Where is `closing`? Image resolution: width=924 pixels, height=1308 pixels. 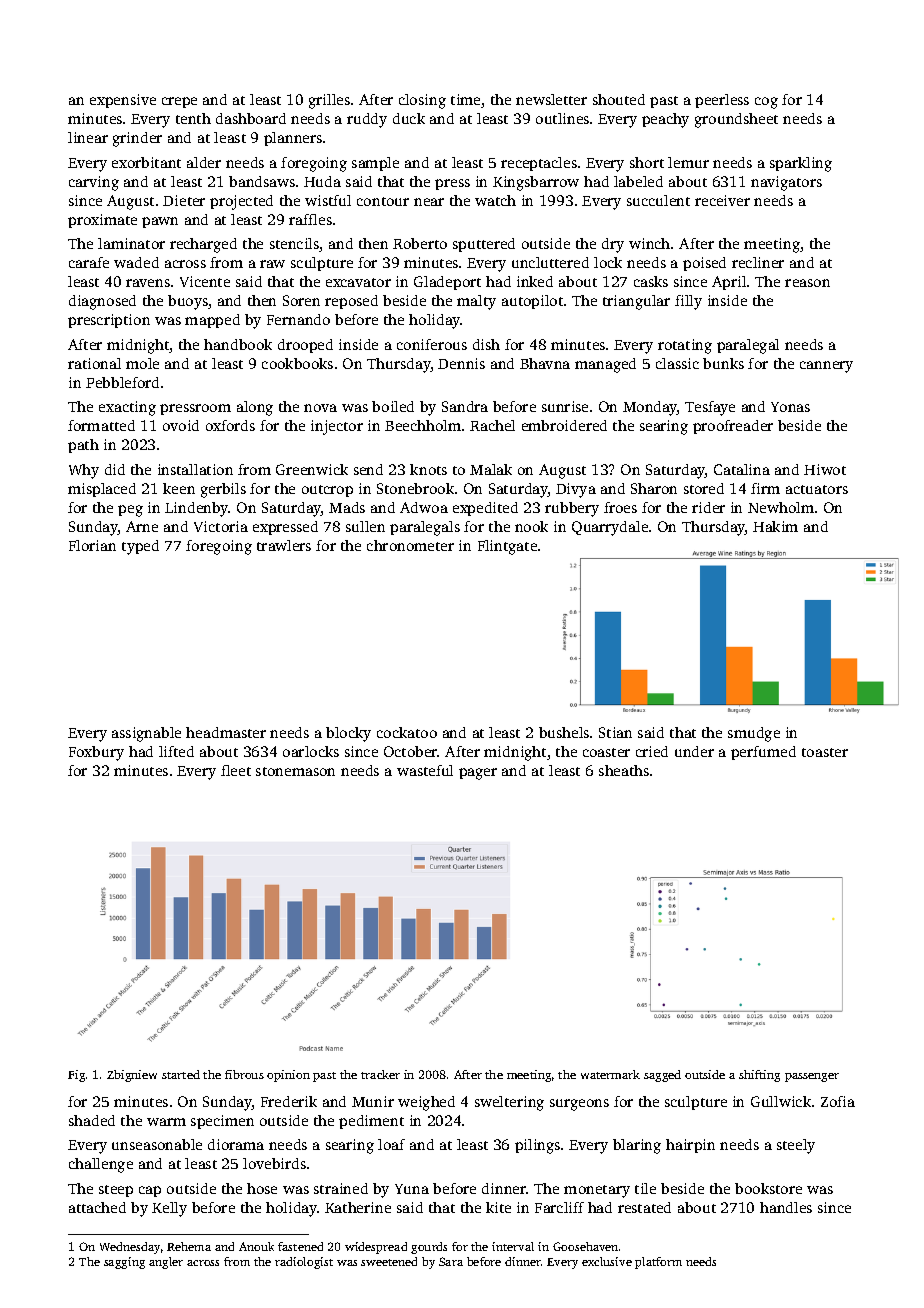 closing is located at coordinates (422, 101).
